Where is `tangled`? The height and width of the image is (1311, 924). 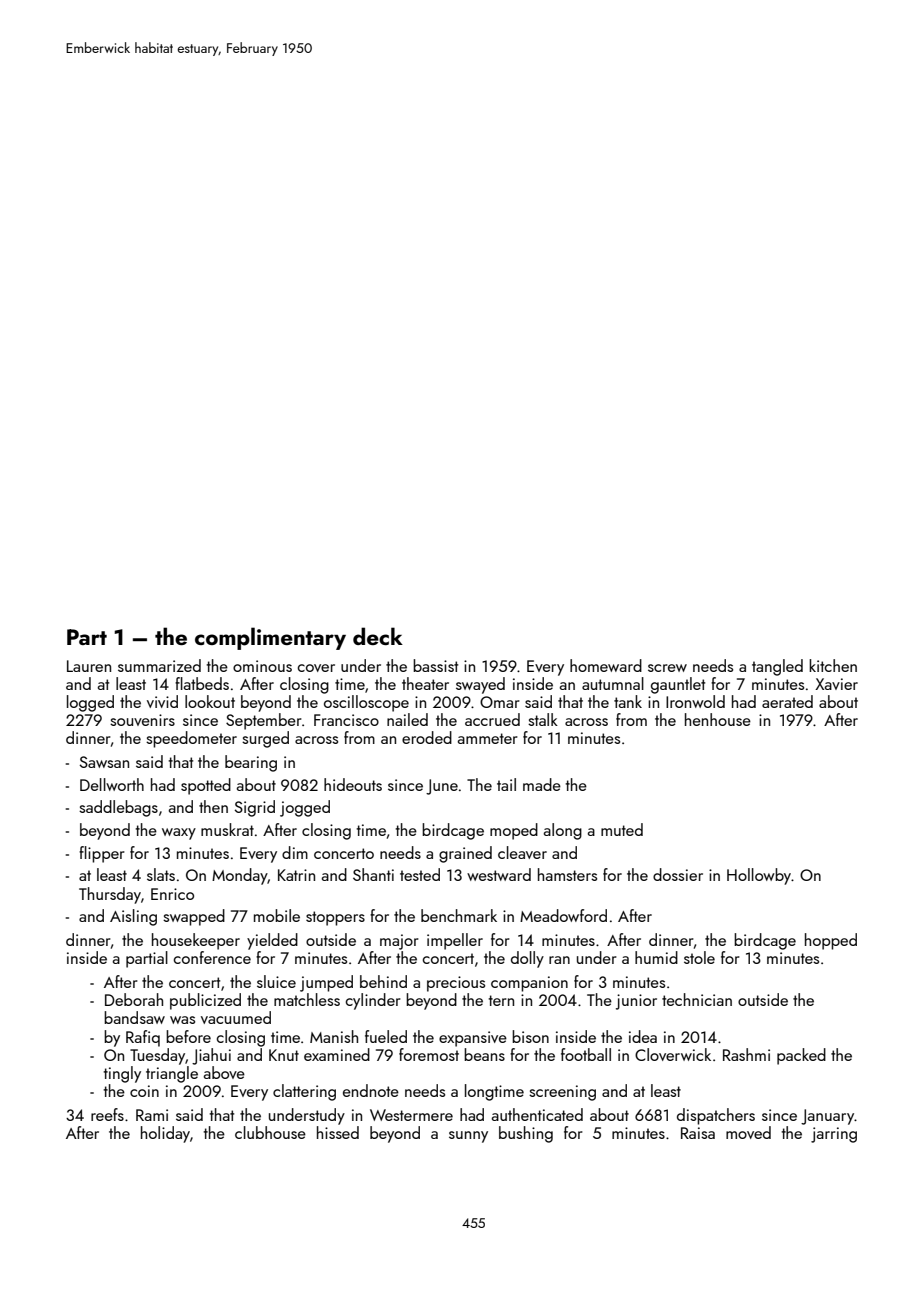 tangled is located at coordinates (777, 667).
